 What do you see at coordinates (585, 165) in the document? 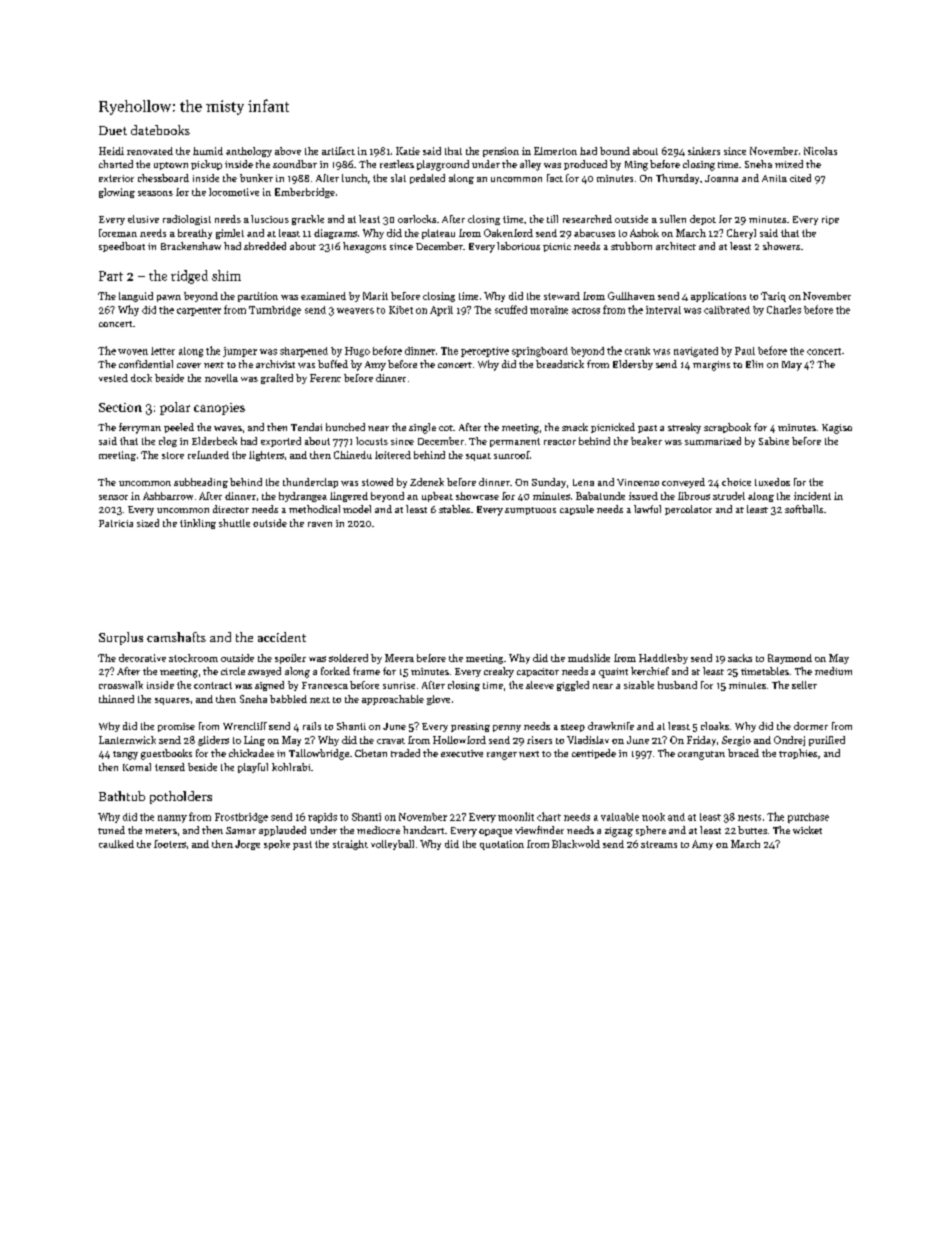
I see `produced` at bounding box center [585, 165].
